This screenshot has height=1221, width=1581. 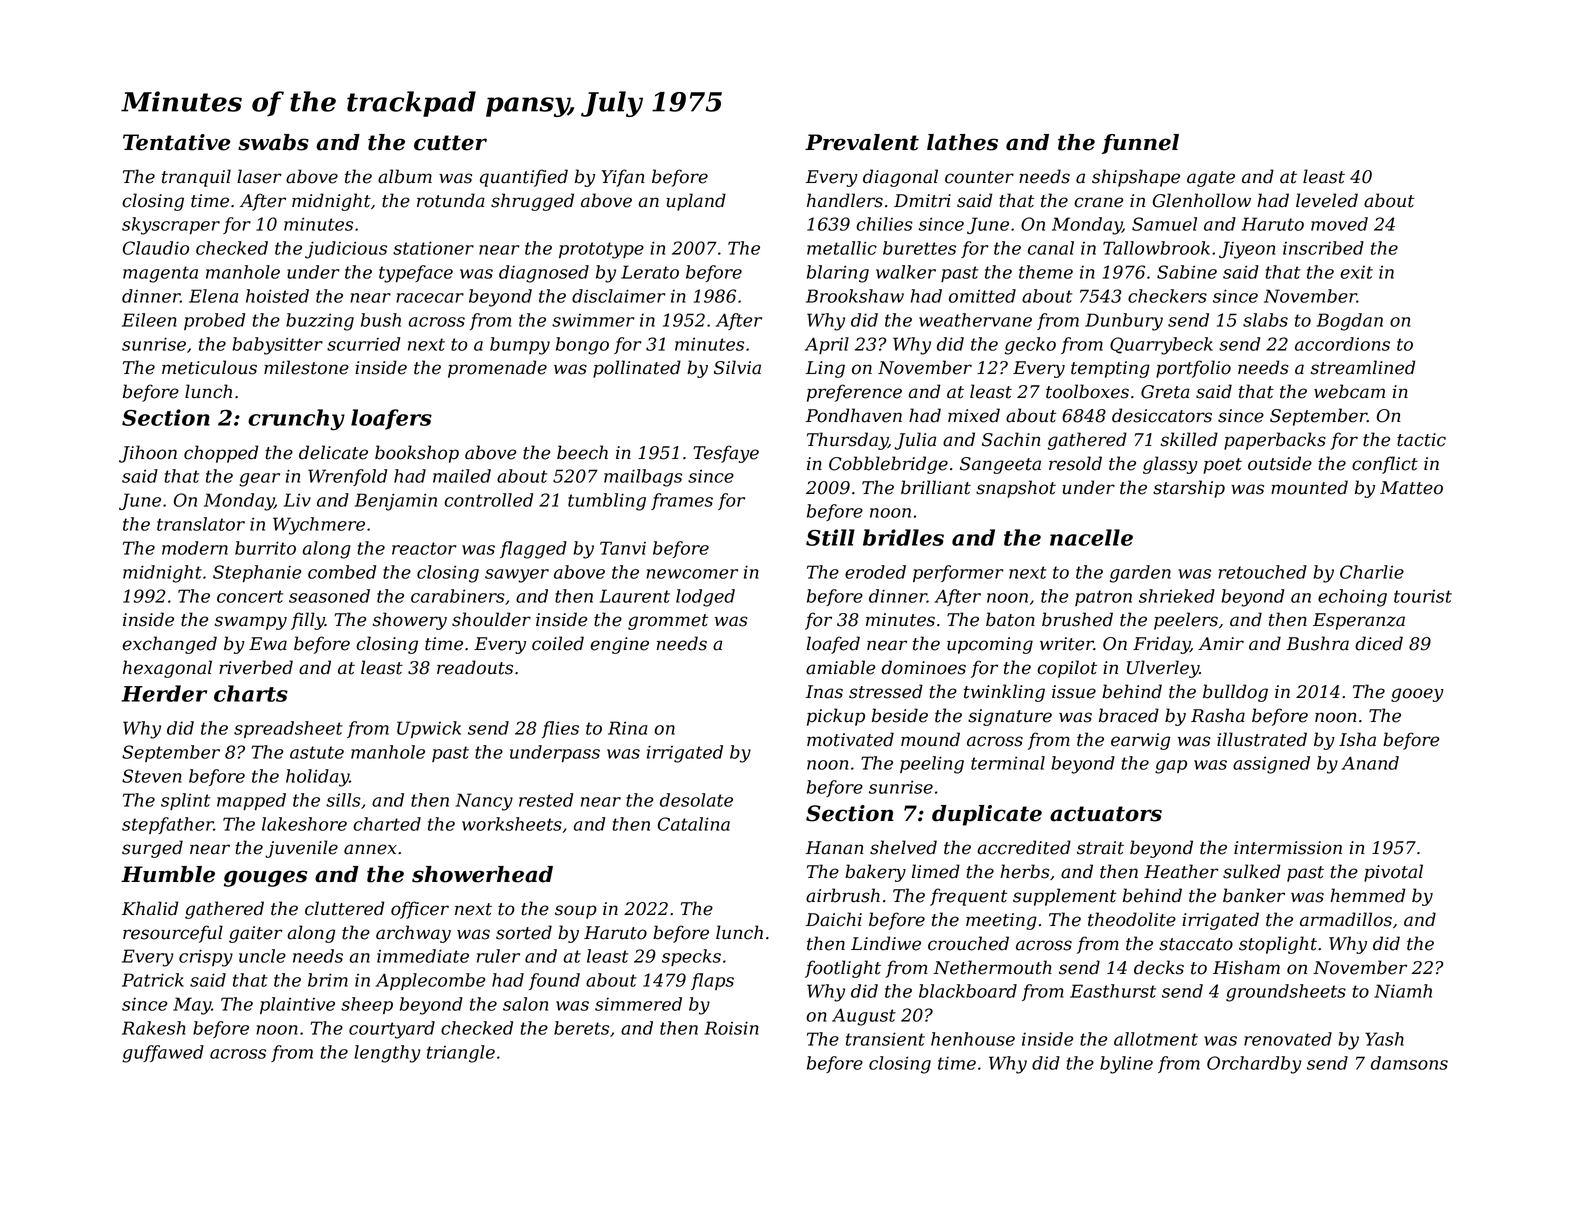 What do you see at coordinates (346, 250) in the screenshot?
I see `judicious` at bounding box center [346, 250].
